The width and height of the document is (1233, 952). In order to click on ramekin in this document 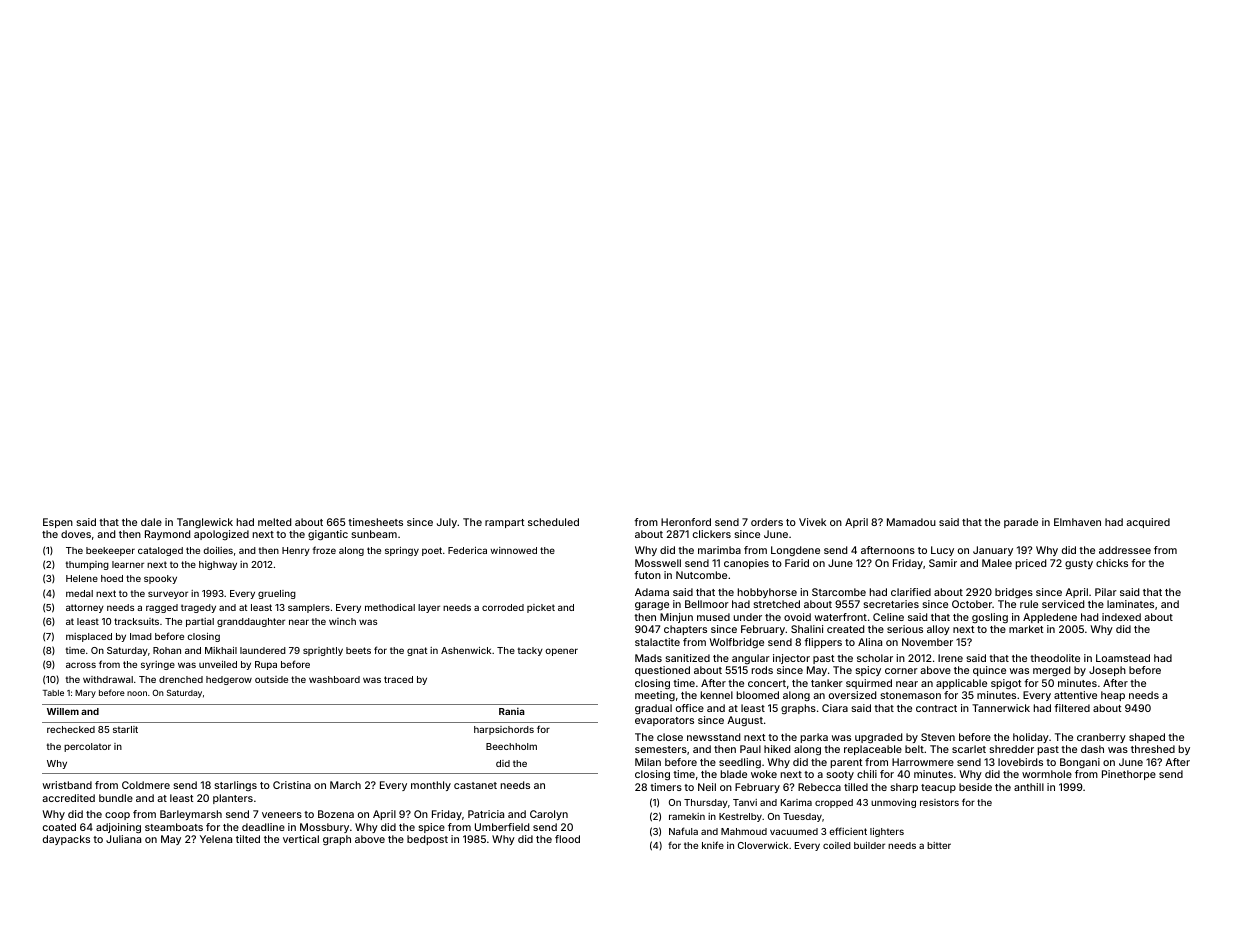, I will do `click(687, 816)`.
